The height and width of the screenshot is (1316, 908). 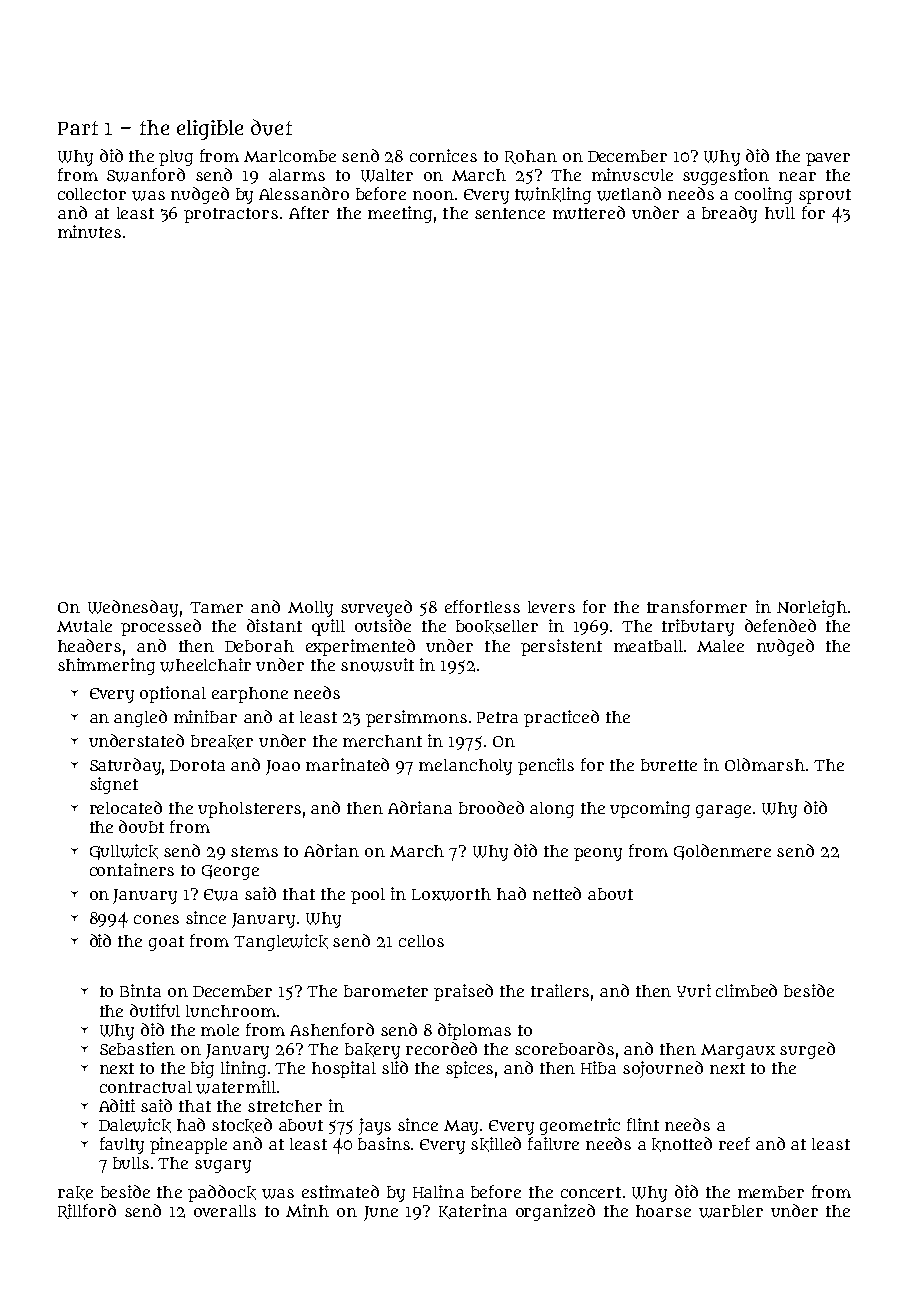 I want to click on Rillford, so click(x=87, y=1211).
